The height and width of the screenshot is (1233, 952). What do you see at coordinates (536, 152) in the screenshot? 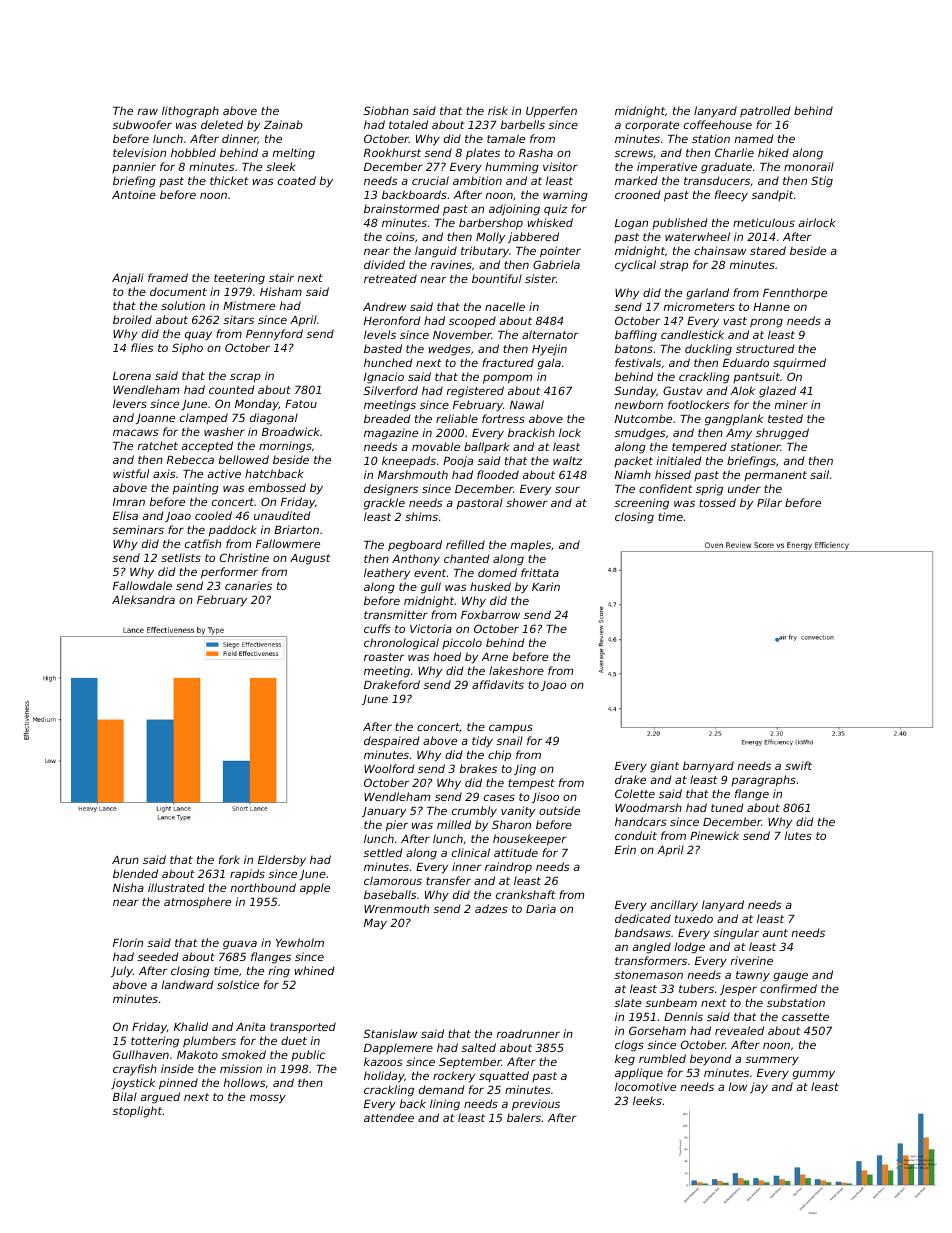
I see `Rasha` at bounding box center [536, 152].
